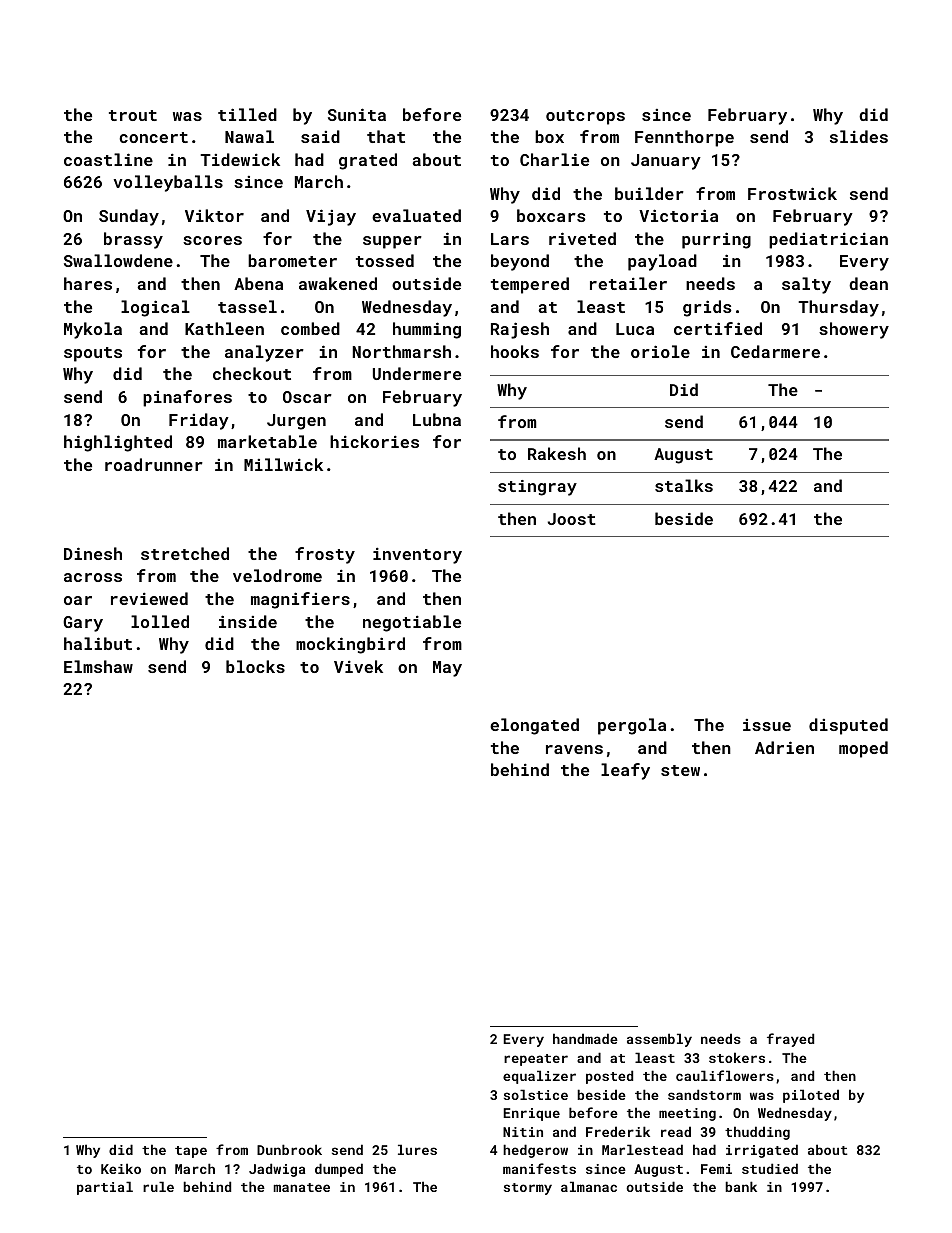 The width and height of the screenshot is (952, 1233). I want to click on stalks, so click(684, 485).
